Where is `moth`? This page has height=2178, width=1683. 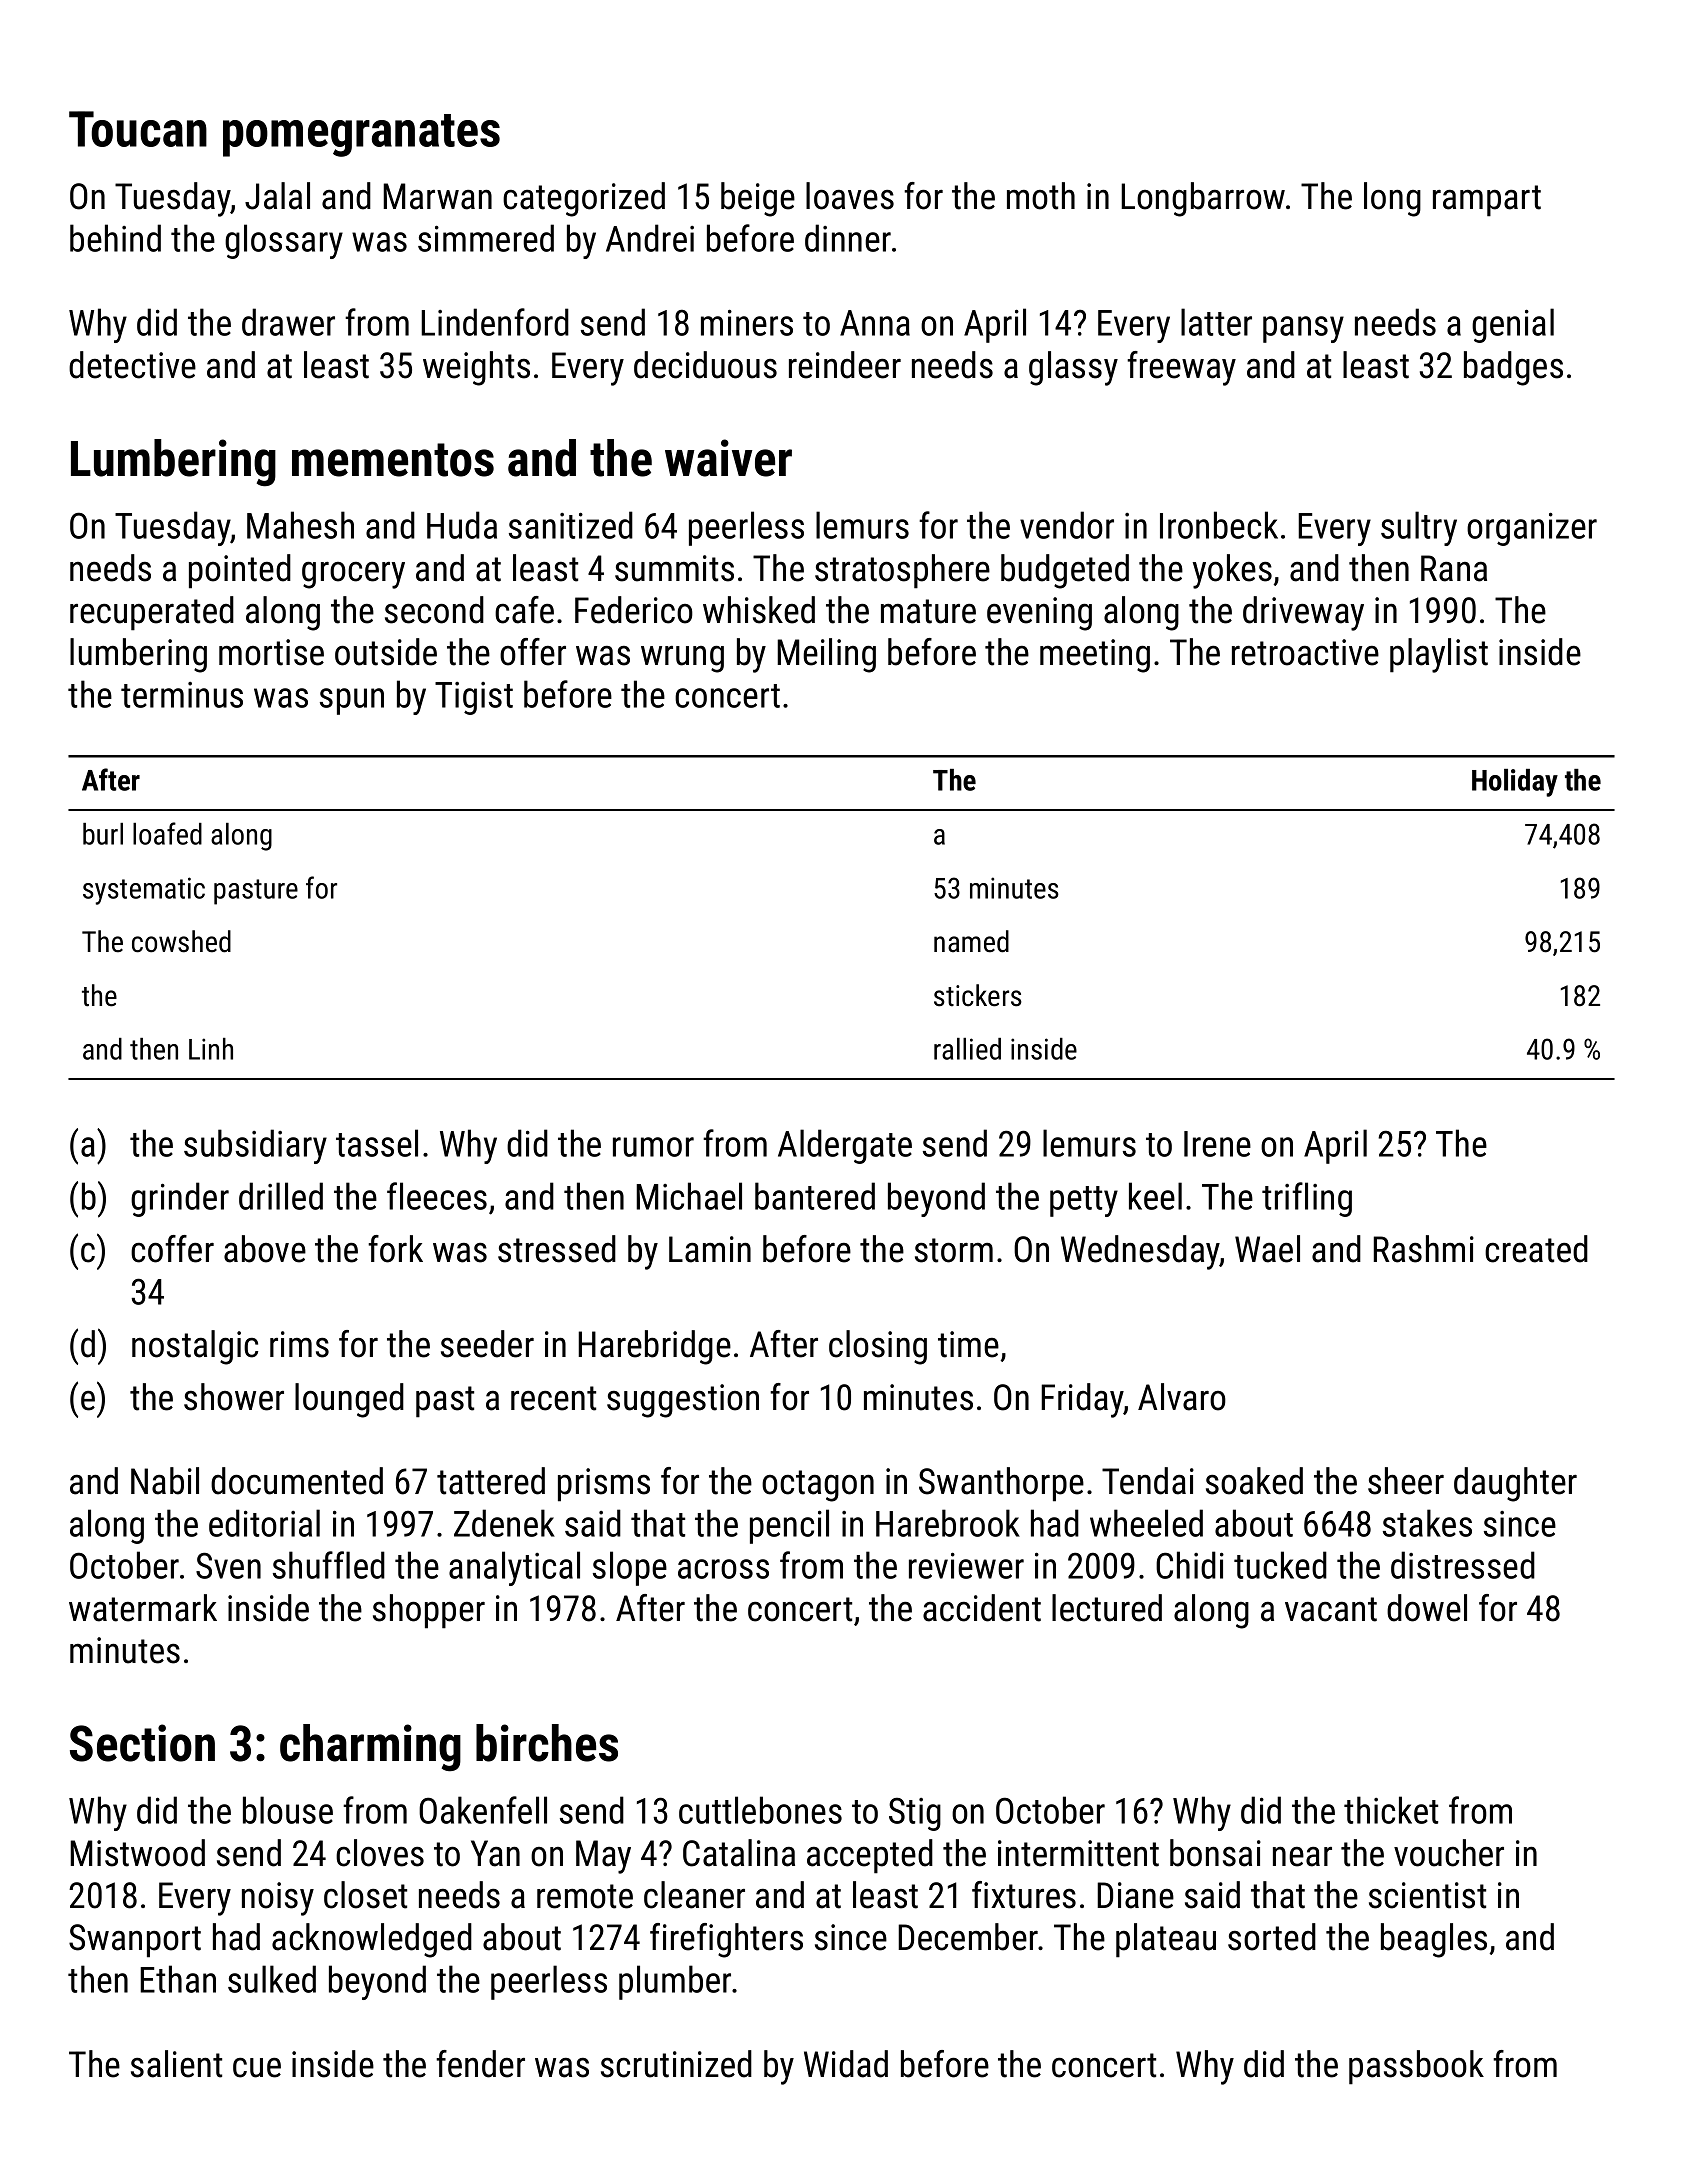 moth is located at coordinates (1041, 196).
